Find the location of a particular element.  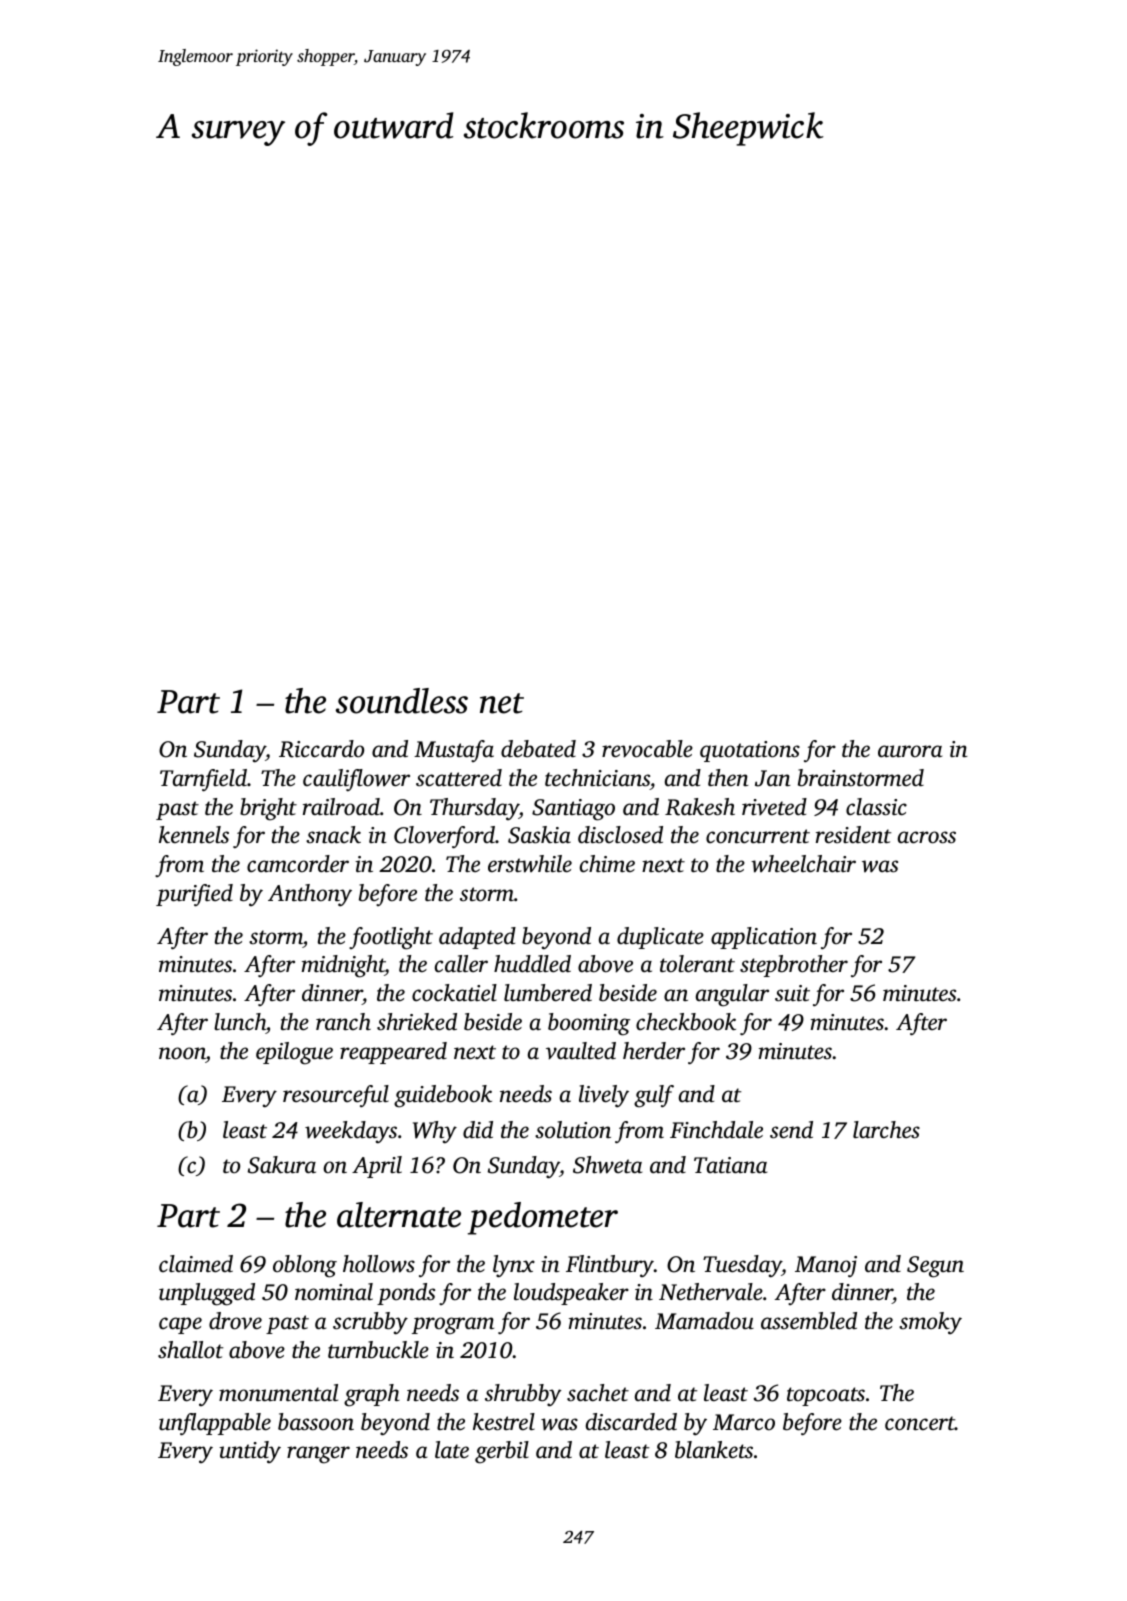

smoky is located at coordinates (930, 1323).
